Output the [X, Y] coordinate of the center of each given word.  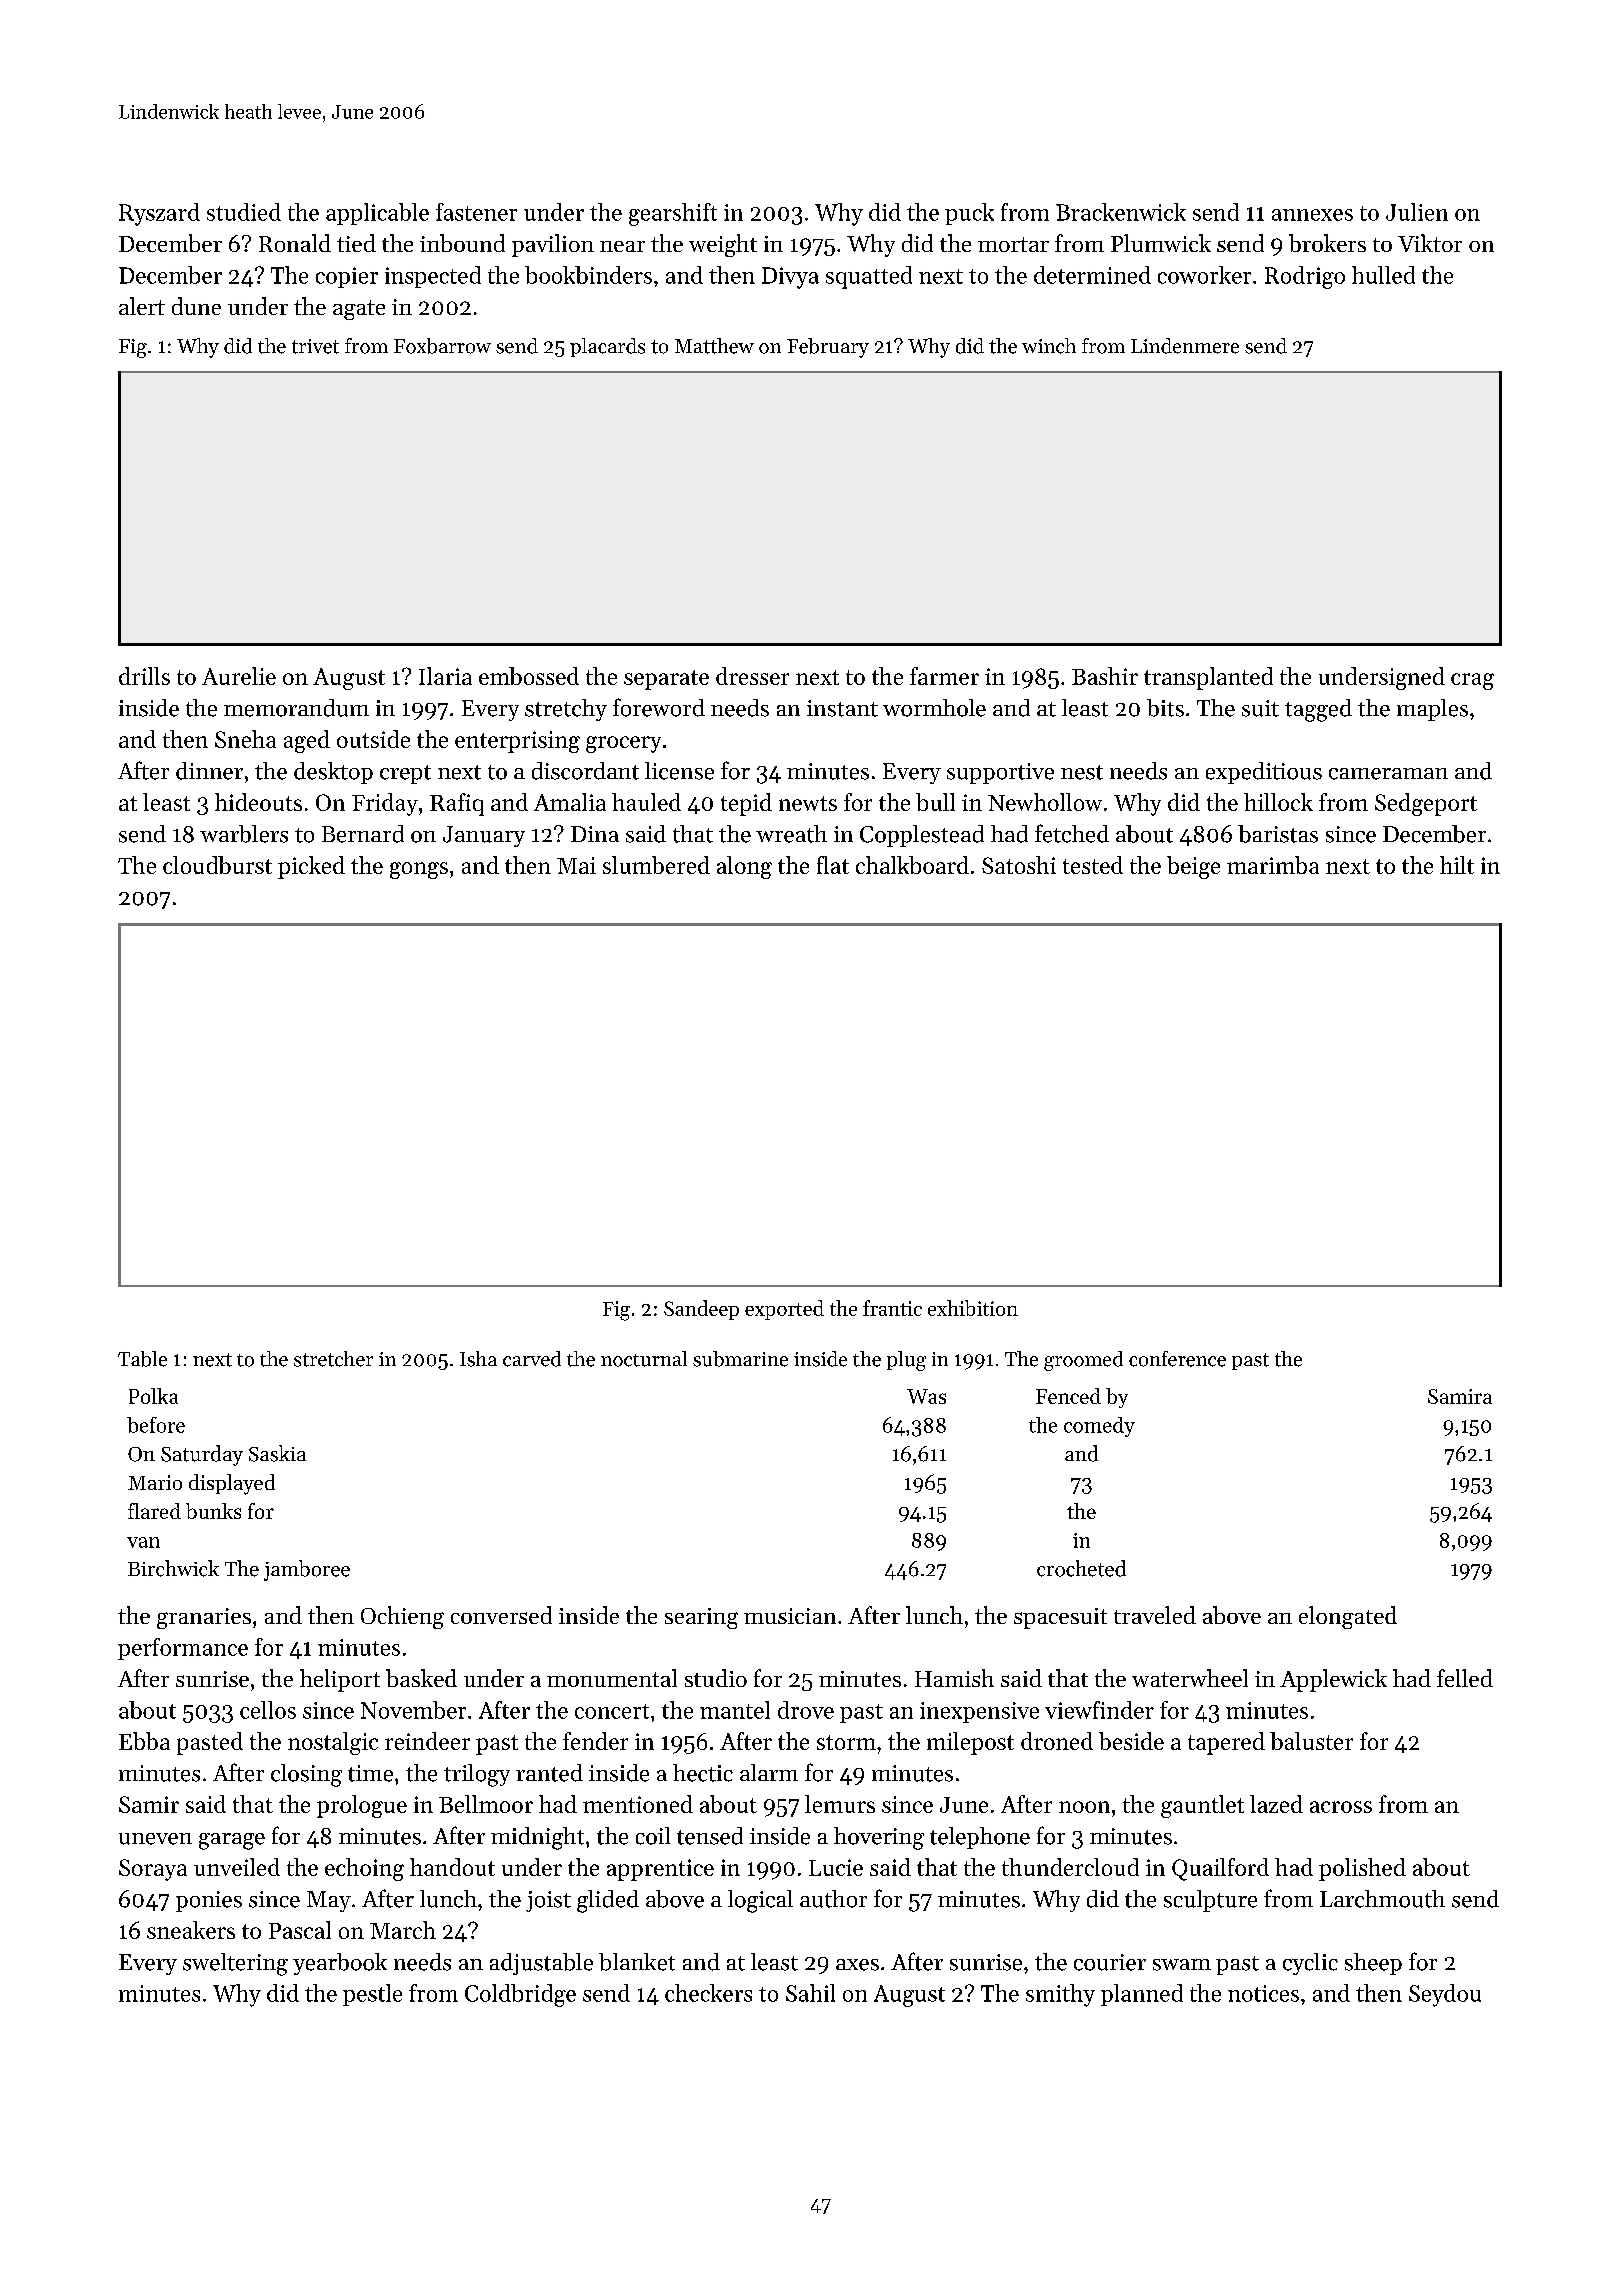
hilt [1457, 865]
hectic [703, 1773]
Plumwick [1161, 243]
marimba [1273, 865]
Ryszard [159, 214]
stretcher [333, 1359]
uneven [155, 1839]
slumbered [656, 865]
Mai [576, 865]
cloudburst [217, 865]
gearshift [673, 214]
